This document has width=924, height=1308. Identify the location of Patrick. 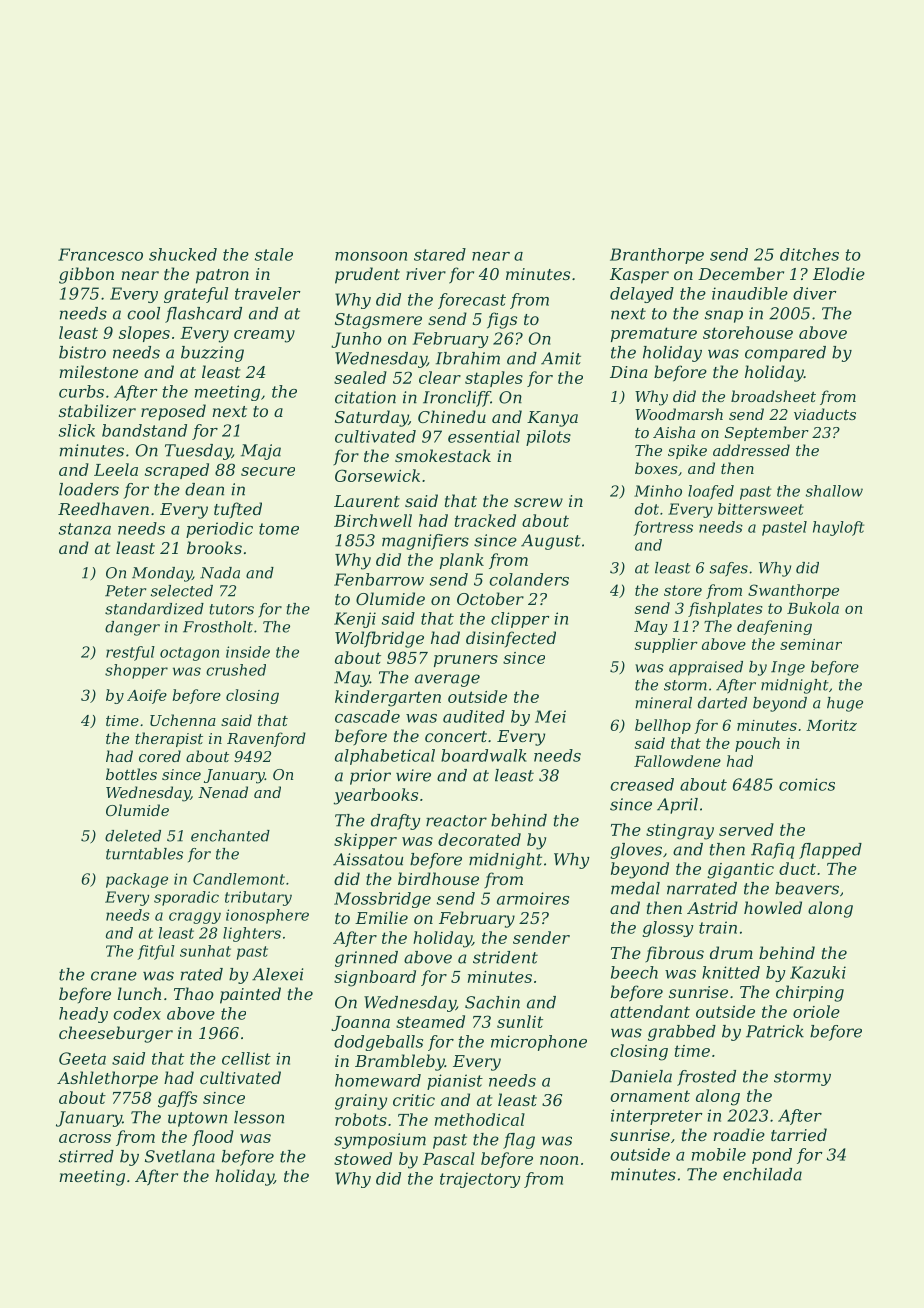
(775, 1031).
